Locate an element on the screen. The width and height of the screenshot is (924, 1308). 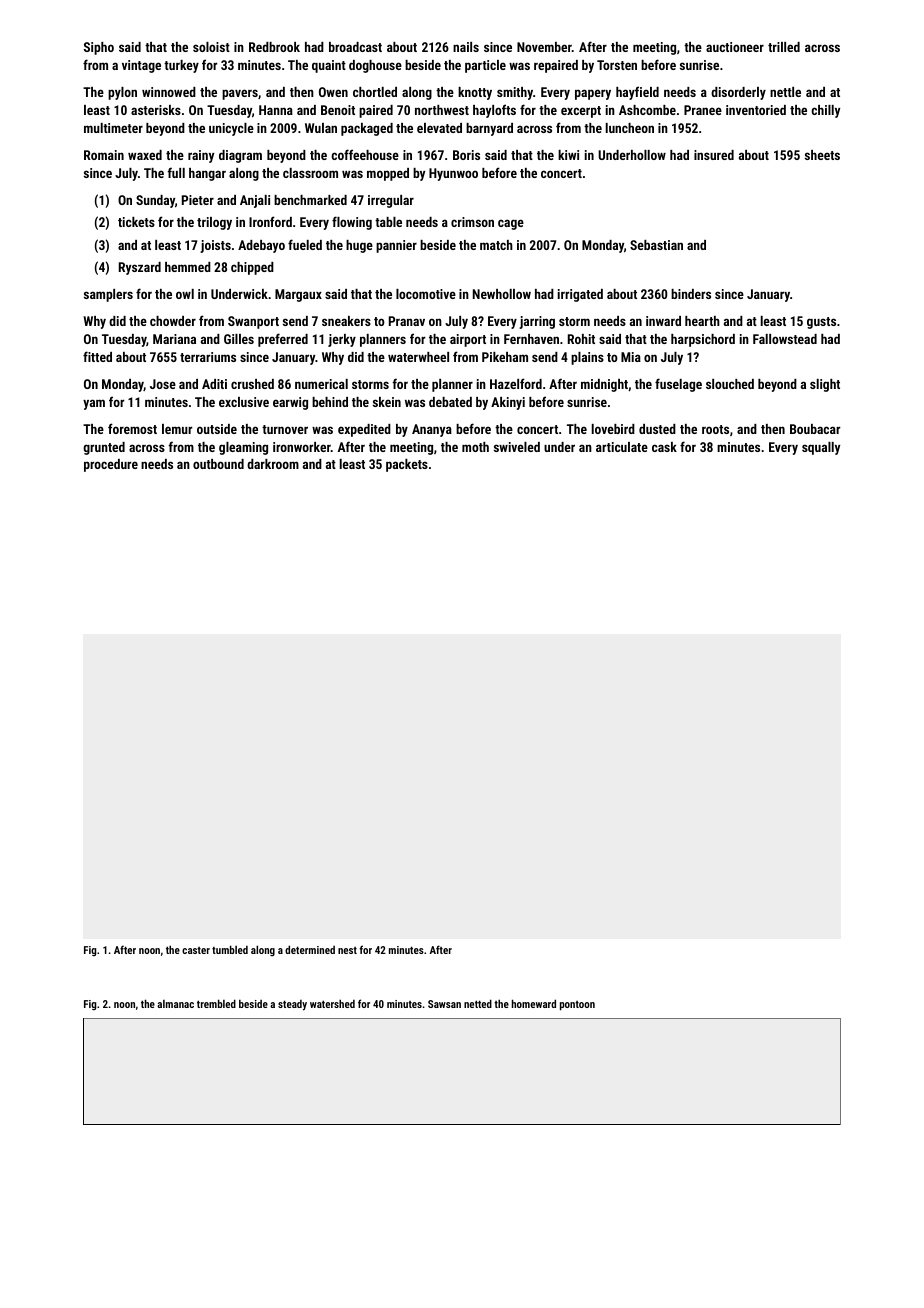
nest is located at coordinates (347, 950).
